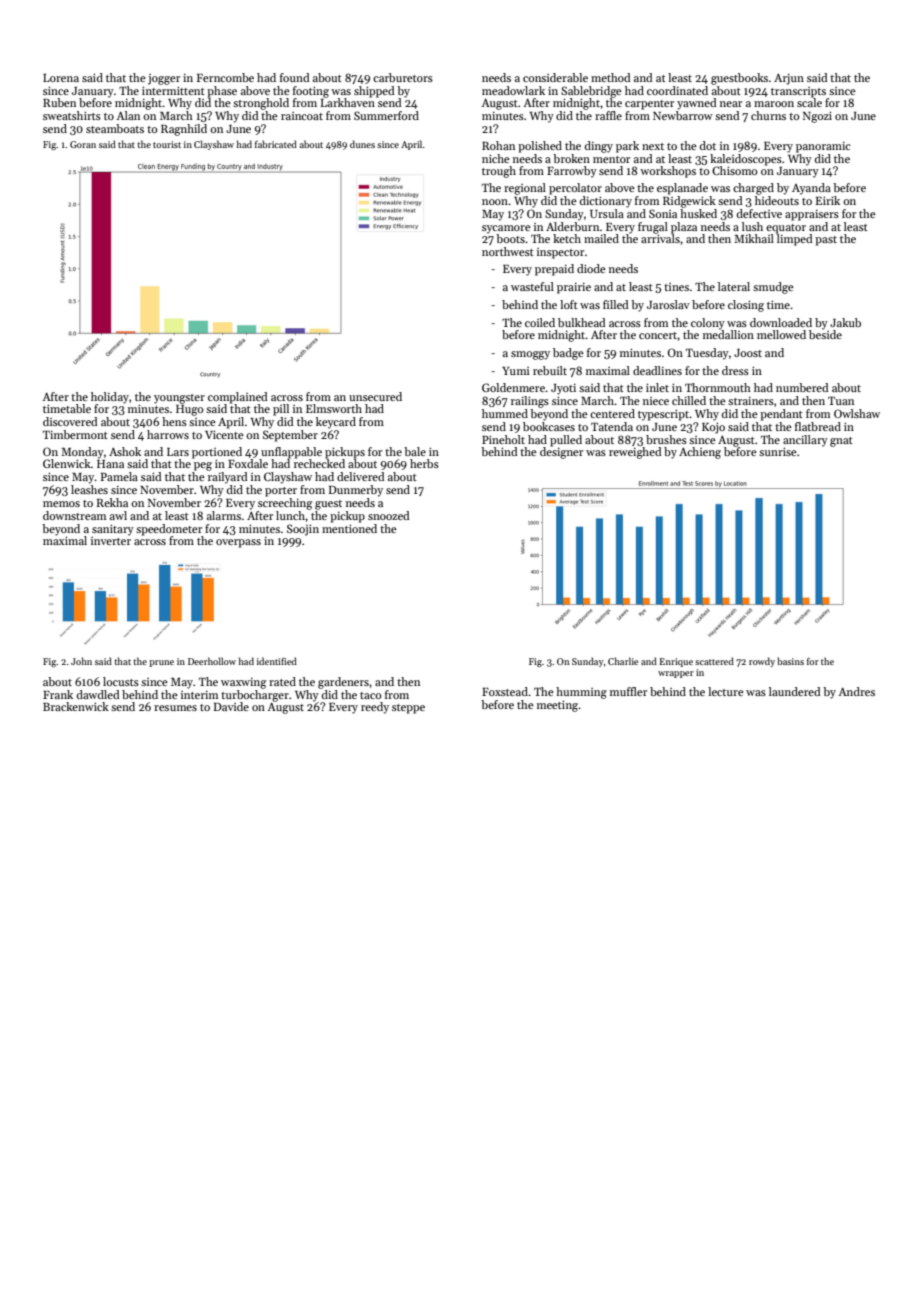  What do you see at coordinates (495, 202) in the screenshot?
I see `noon` at bounding box center [495, 202].
